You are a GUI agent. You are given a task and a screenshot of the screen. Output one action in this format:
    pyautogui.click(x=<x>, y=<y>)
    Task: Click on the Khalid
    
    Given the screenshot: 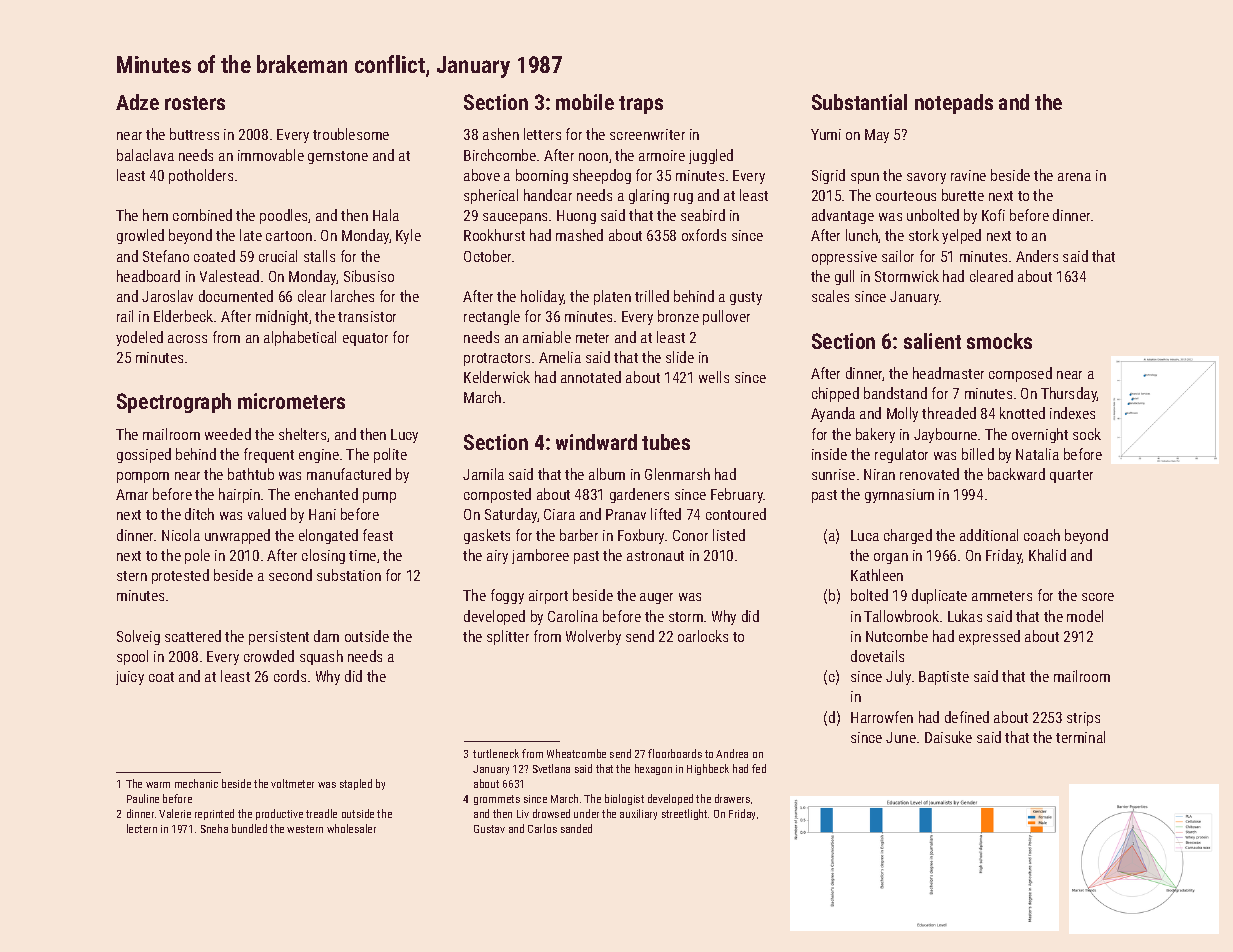 What is the action you would take?
    pyautogui.click(x=1047, y=555)
